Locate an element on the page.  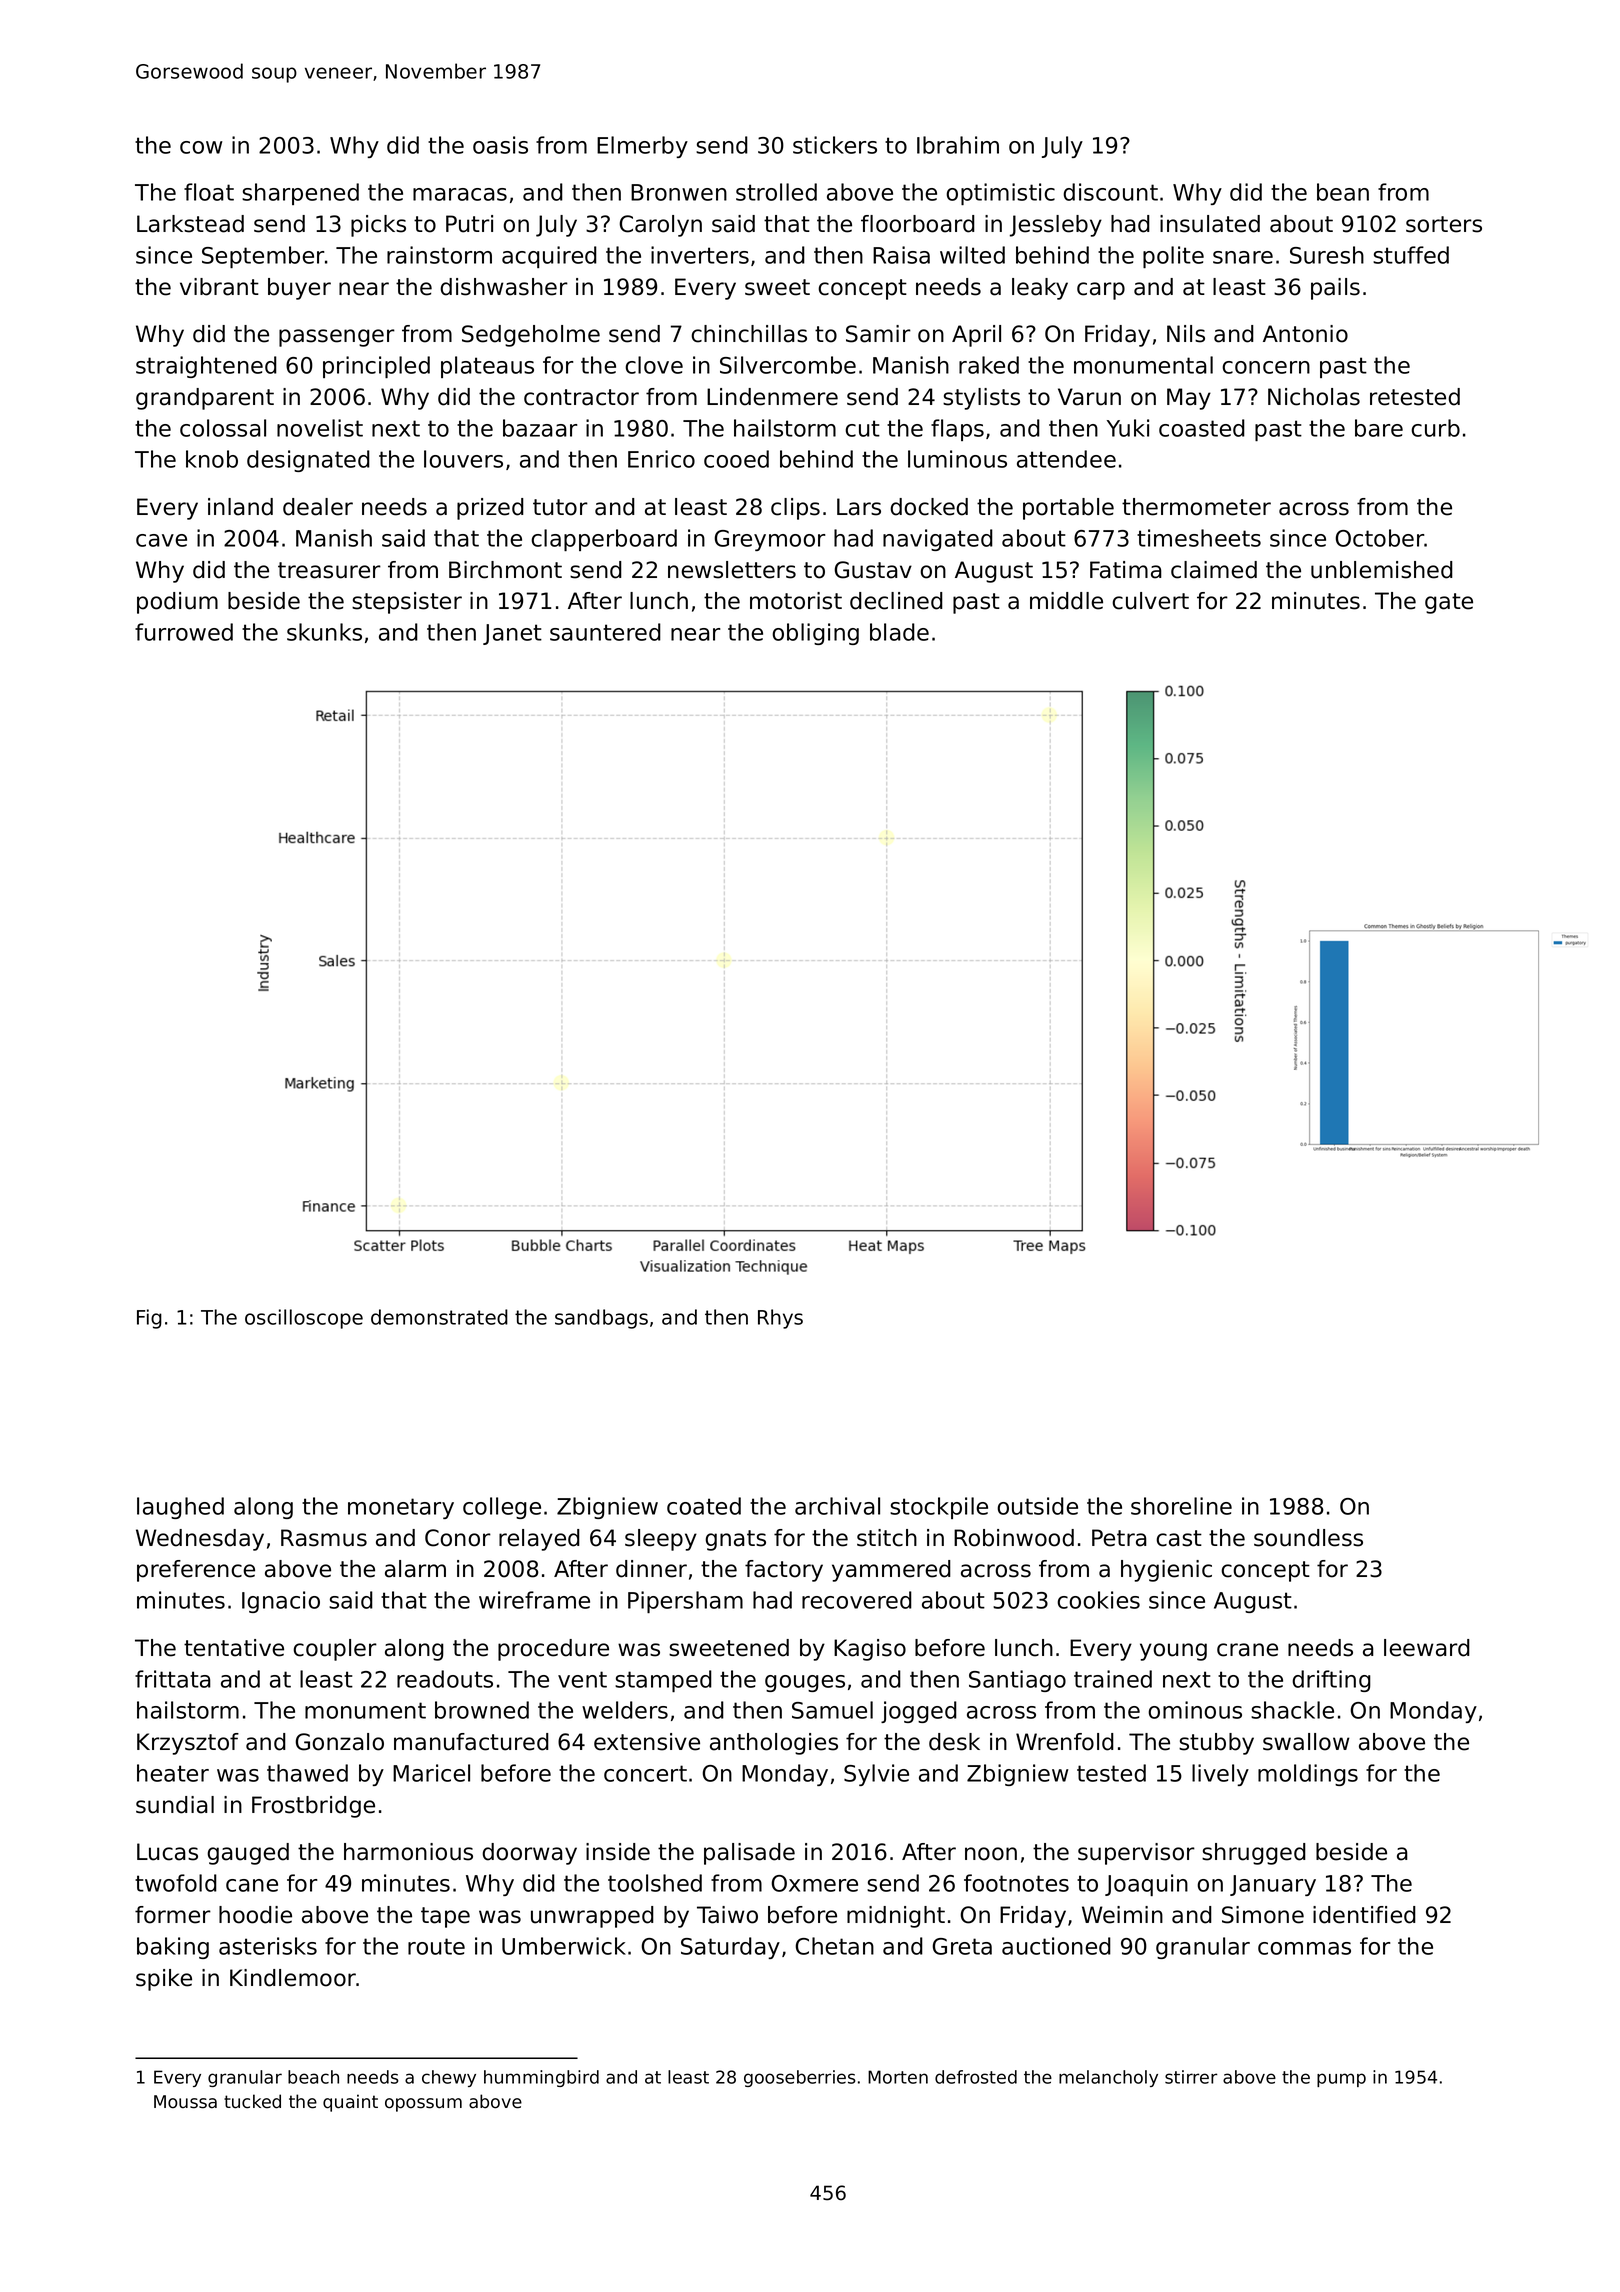
furrowed is located at coordinates (184, 632).
